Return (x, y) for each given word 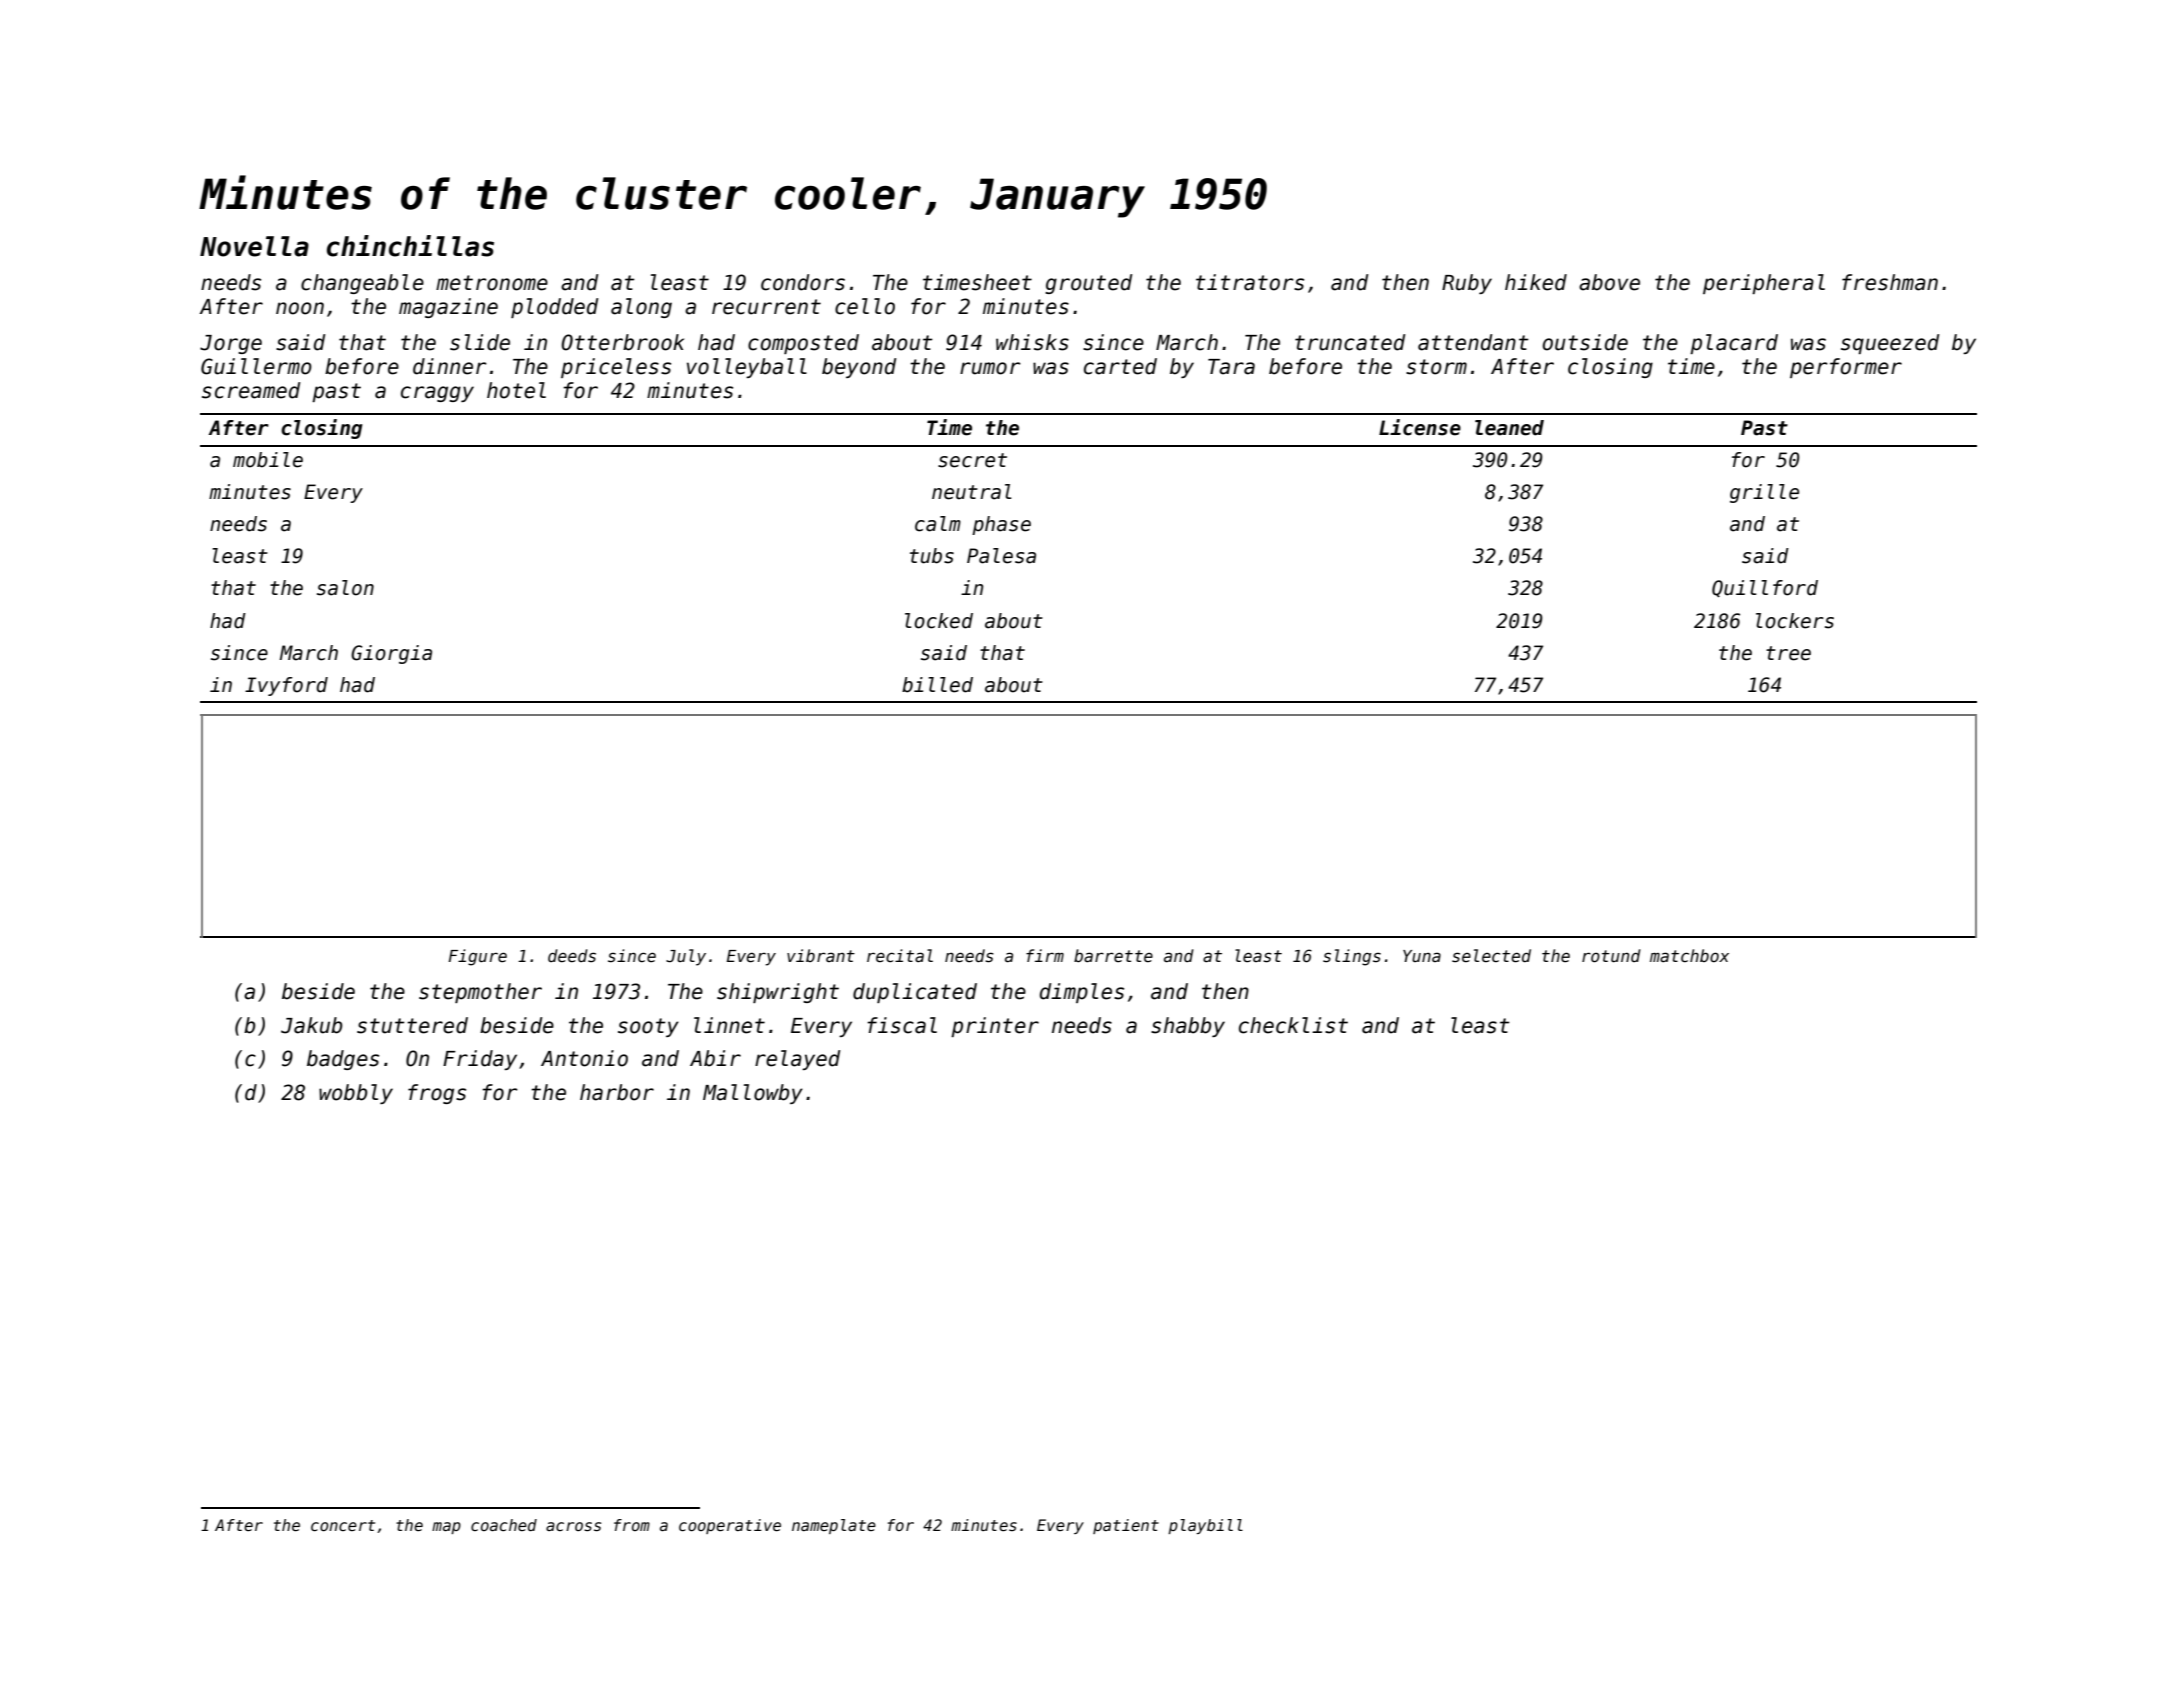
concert (343, 1525)
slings (1352, 957)
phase (1001, 525)
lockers (1795, 621)
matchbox (1689, 956)
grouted (1088, 284)
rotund (1611, 956)
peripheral (1764, 284)
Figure (477, 957)
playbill (1205, 1526)
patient (1126, 1526)
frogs (437, 1094)
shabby (1188, 1027)
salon (345, 588)
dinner (450, 366)
